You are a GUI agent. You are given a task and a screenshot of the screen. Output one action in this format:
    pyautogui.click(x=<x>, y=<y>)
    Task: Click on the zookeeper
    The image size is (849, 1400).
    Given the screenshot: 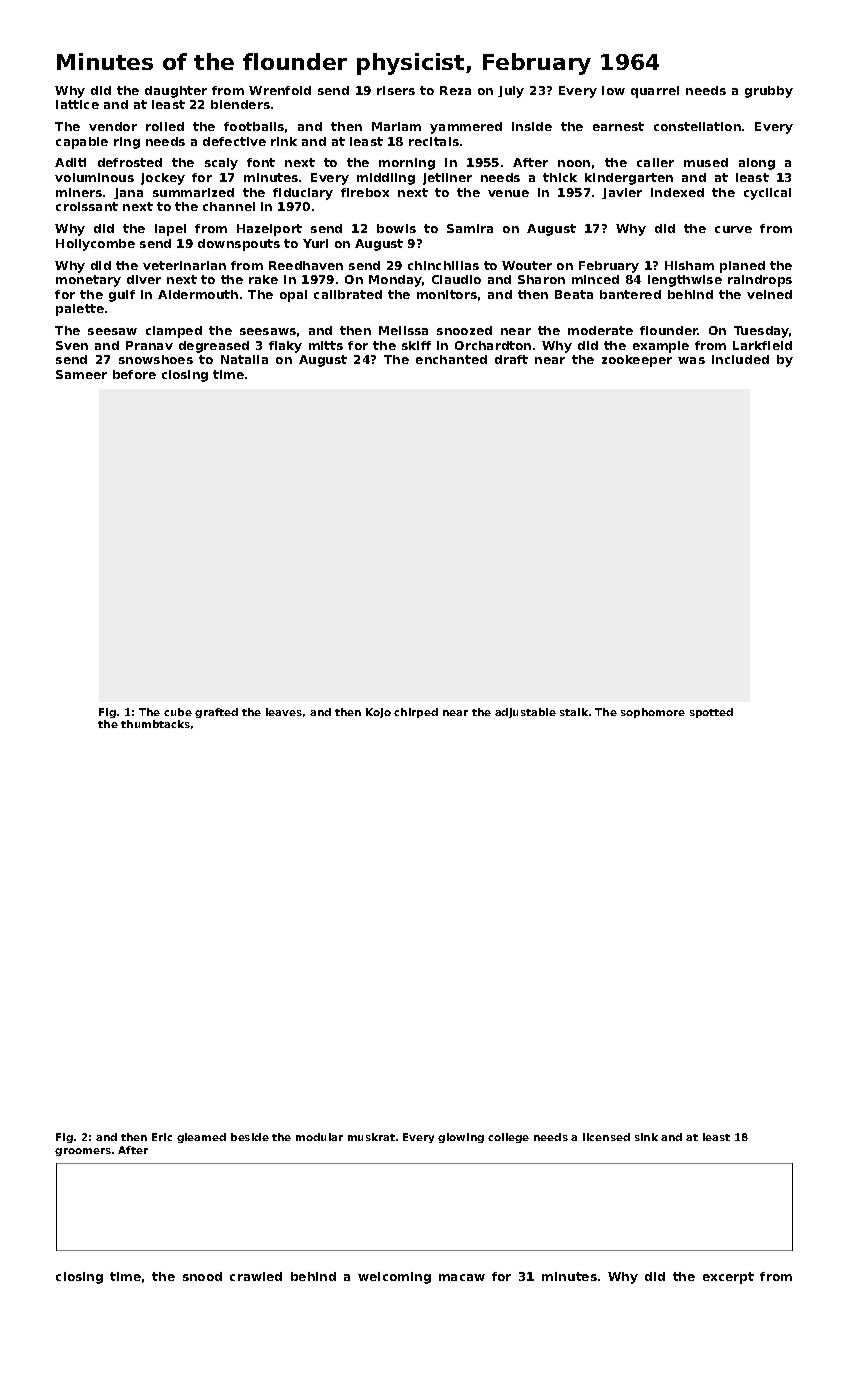 What is the action you would take?
    pyautogui.click(x=637, y=361)
